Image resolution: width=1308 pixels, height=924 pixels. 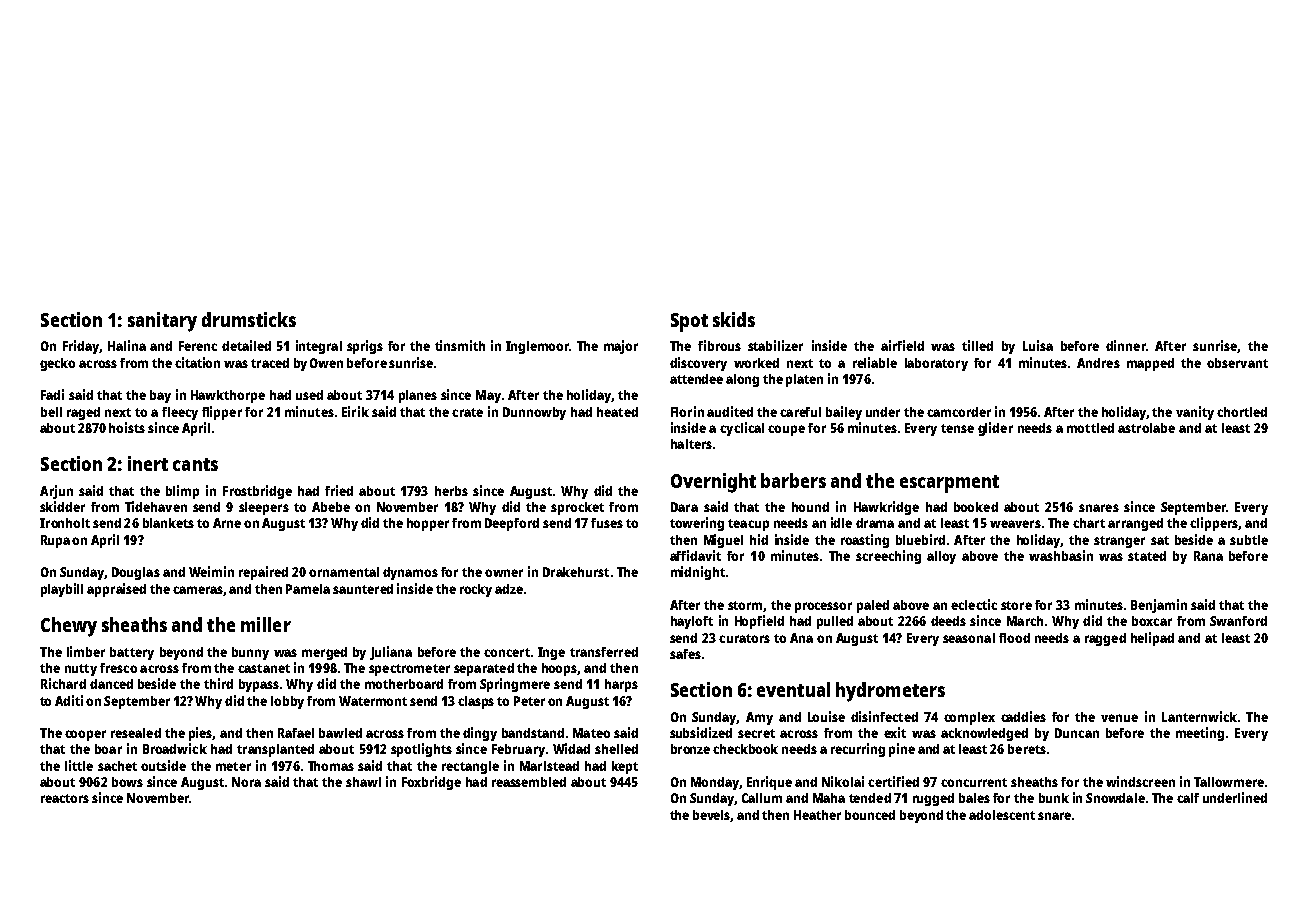 I want to click on Nora, so click(x=246, y=782).
